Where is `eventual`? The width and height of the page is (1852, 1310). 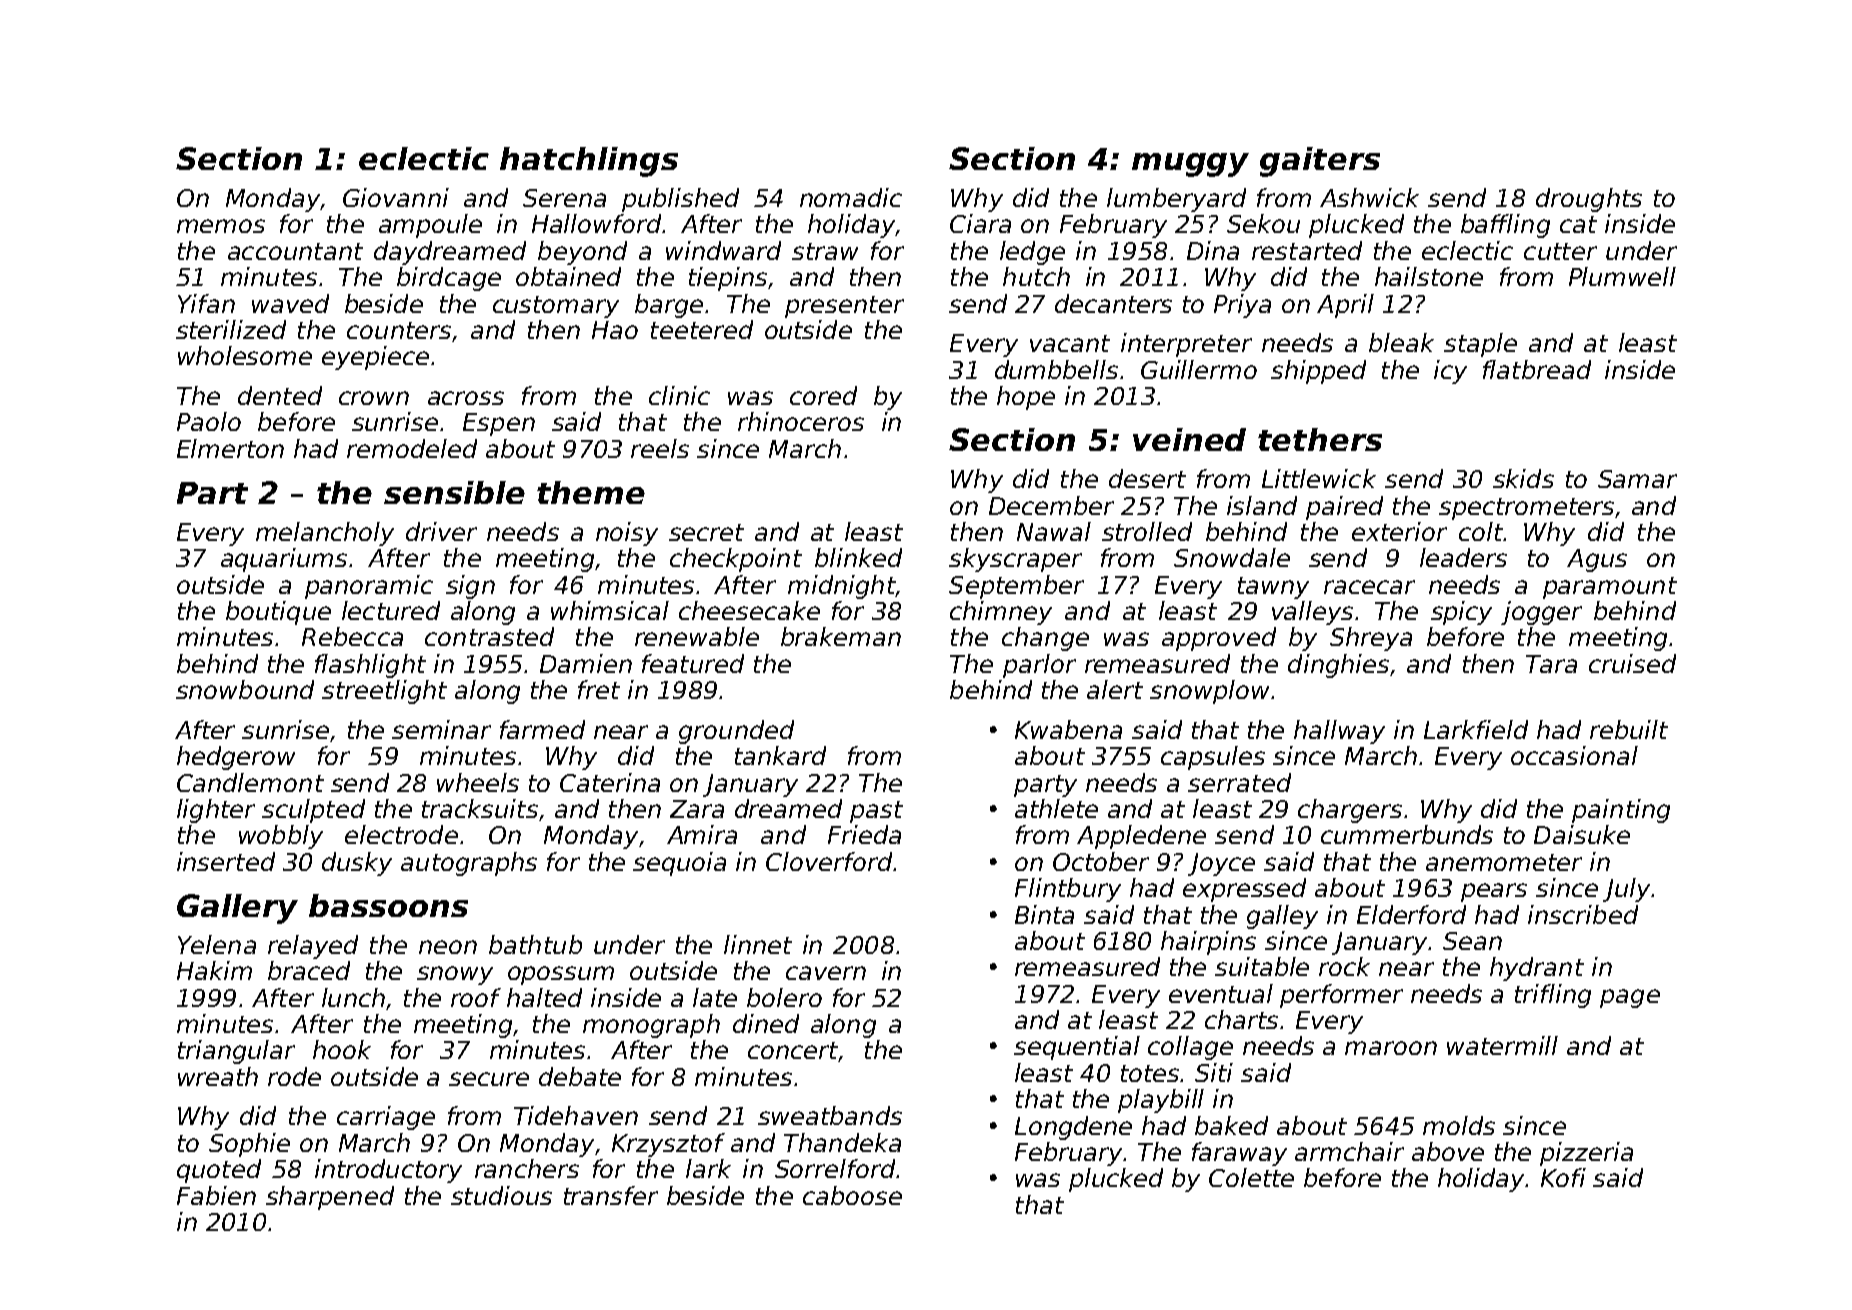 eventual is located at coordinates (1221, 993).
